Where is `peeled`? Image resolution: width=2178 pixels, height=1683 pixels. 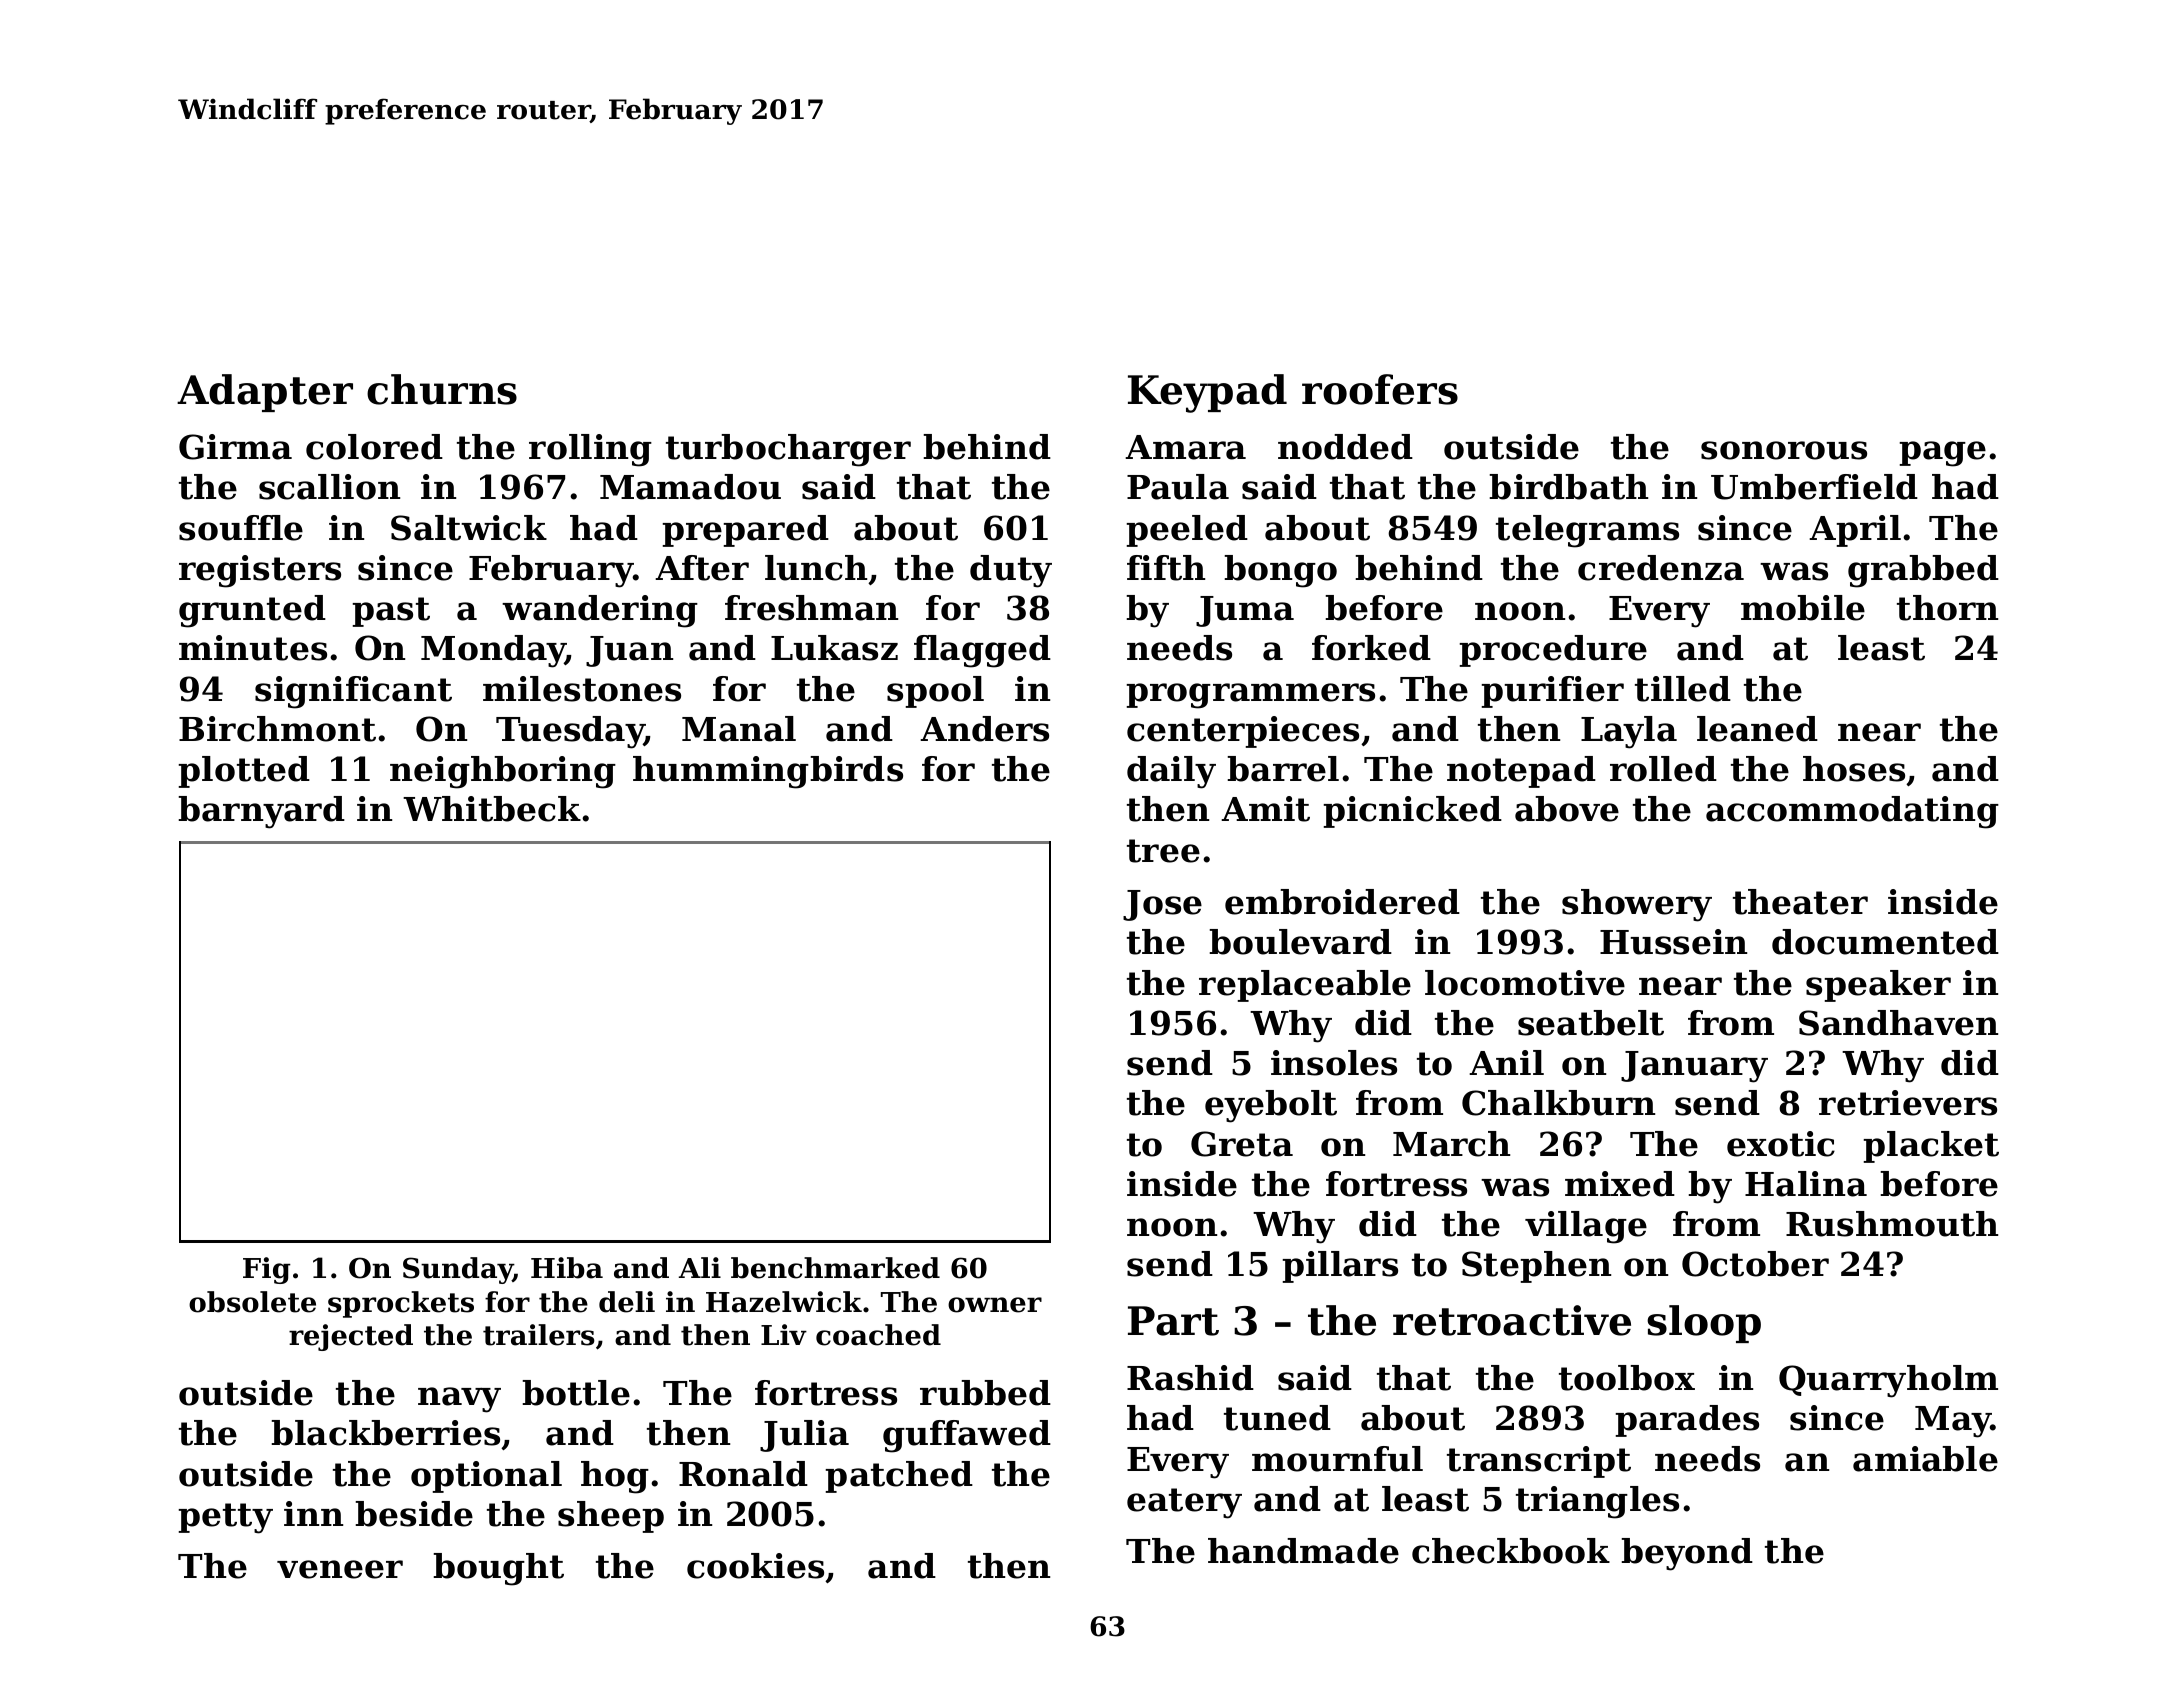 peeled is located at coordinates (1187, 531).
